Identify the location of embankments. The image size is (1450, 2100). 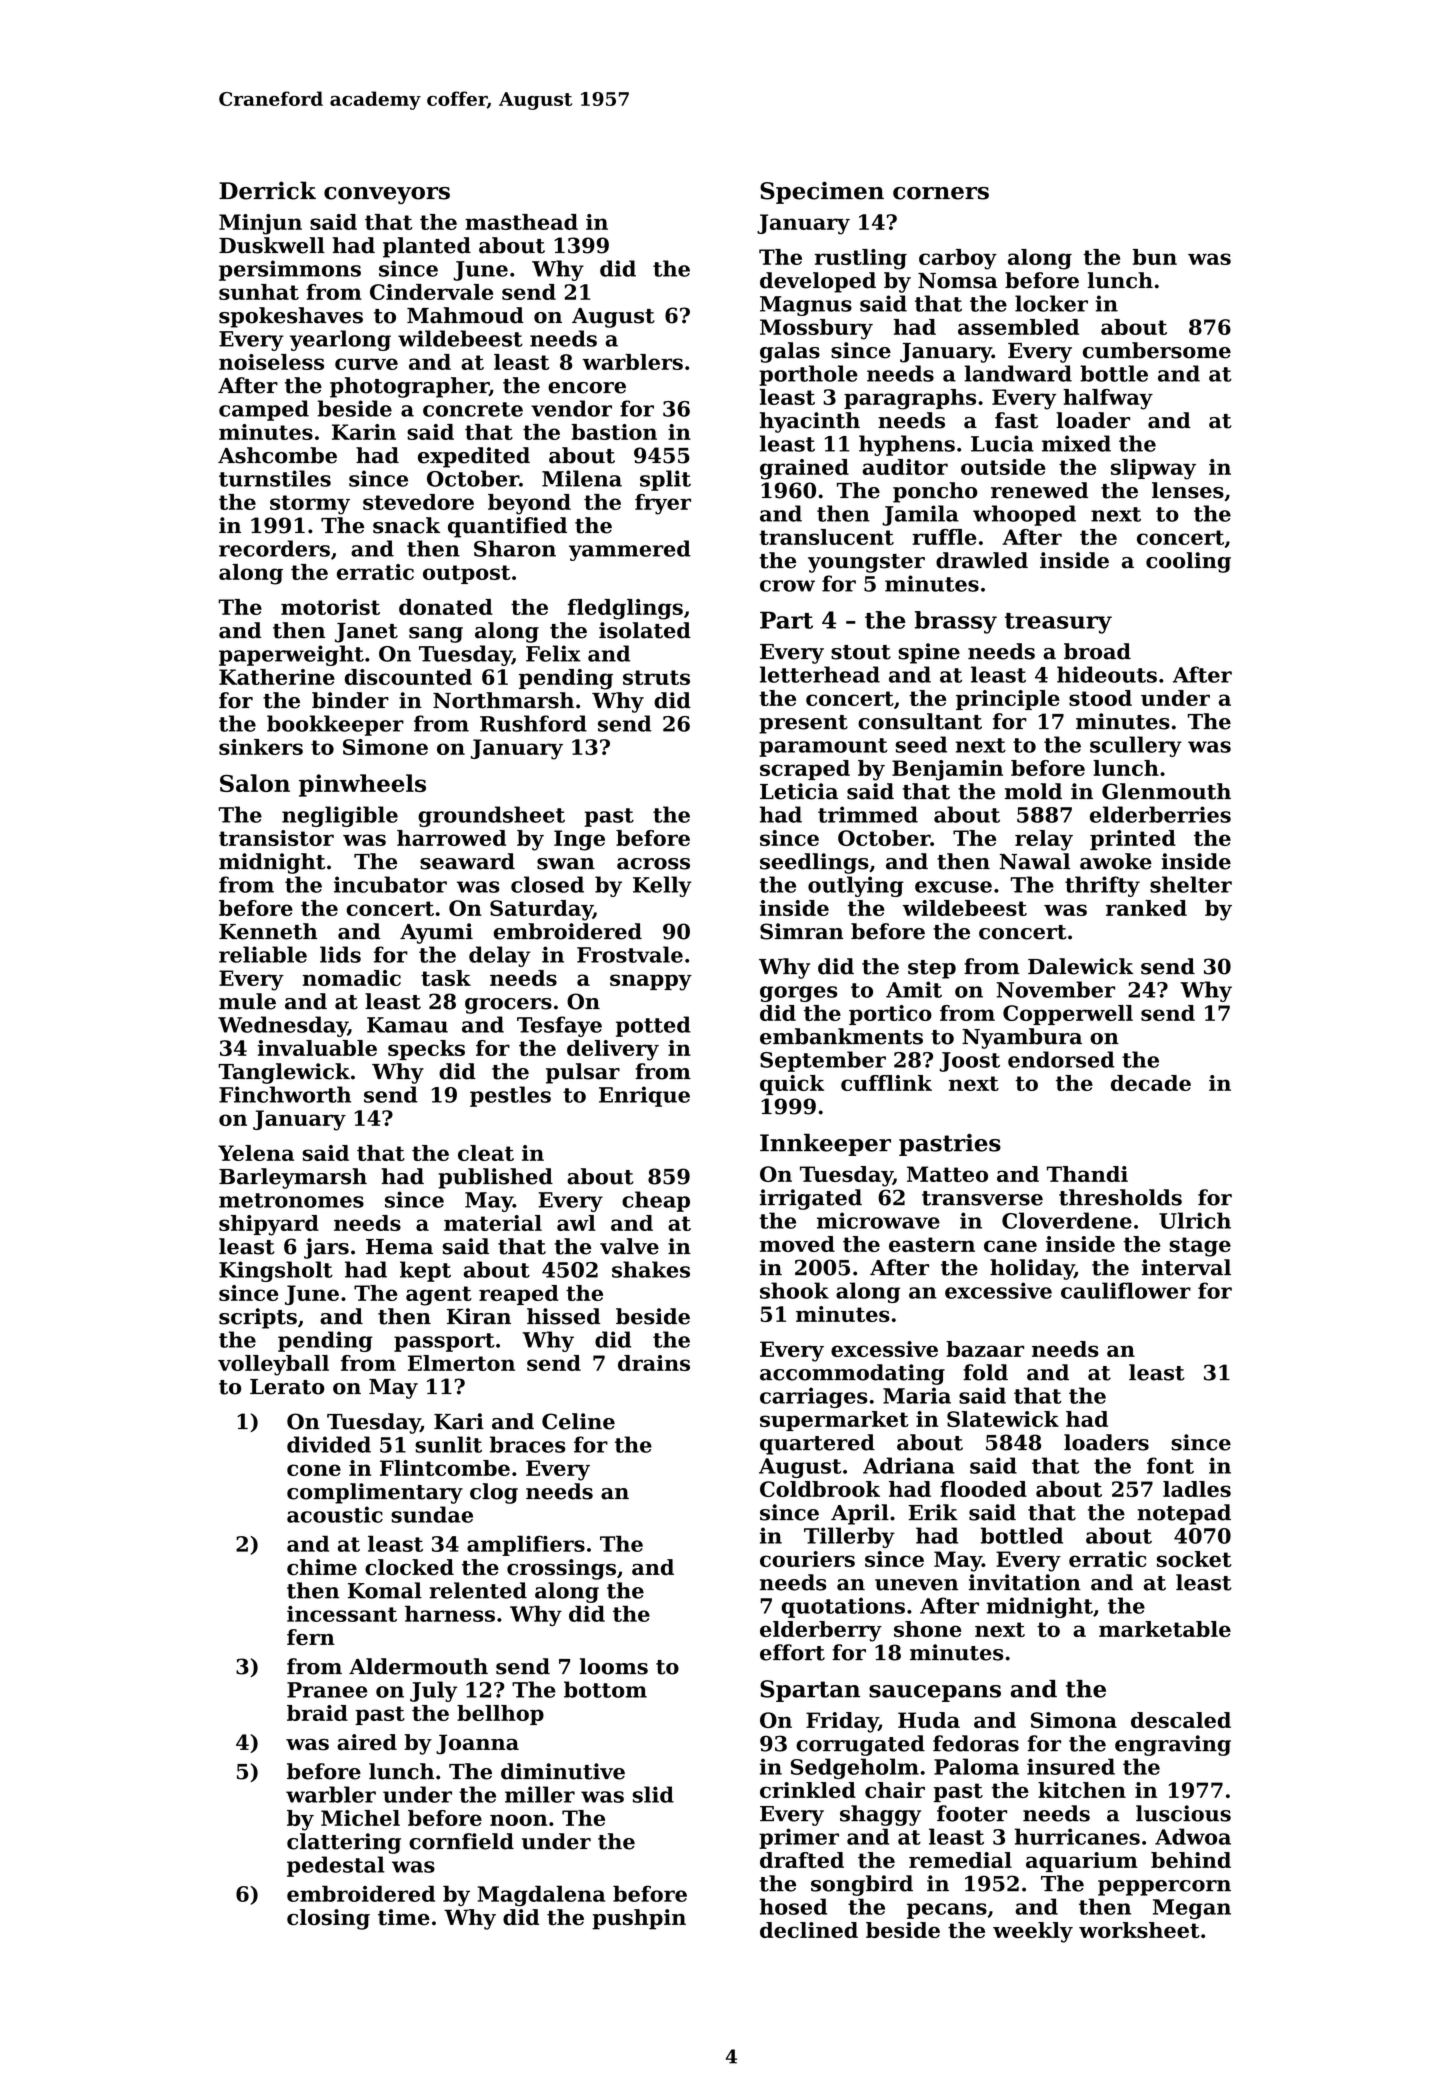
(841, 1036).
